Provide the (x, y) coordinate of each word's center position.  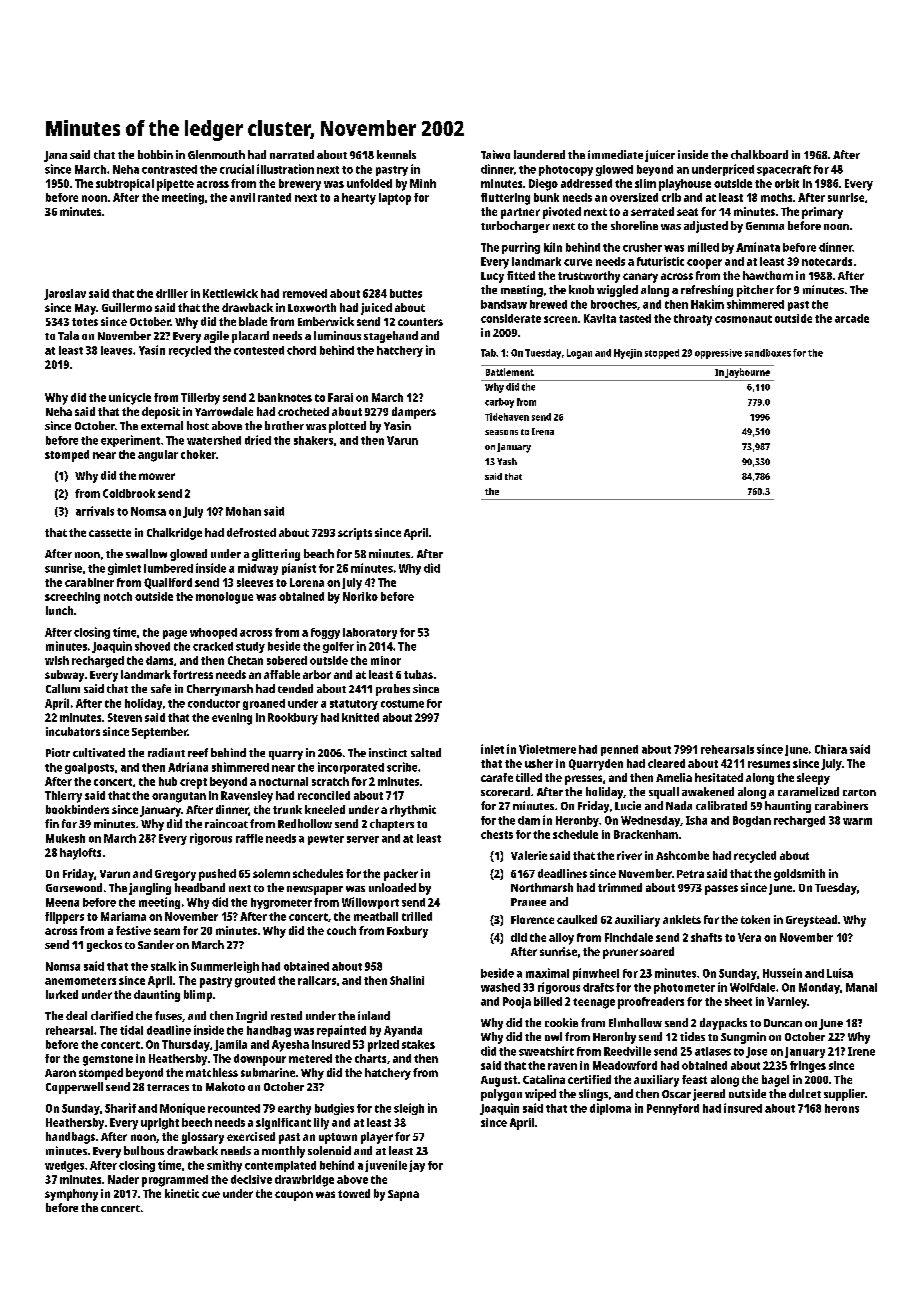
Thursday (186, 1046)
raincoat (226, 823)
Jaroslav (65, 294)
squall (664, 793)
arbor (317, 674)
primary (822, 213)
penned (619, 750)
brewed (548, 304)
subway (64, 676)
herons (842, 1108)
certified (589, 1079)
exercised (251, 1136)
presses (583, 780)
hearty (359, 199)
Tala (68, 335)
